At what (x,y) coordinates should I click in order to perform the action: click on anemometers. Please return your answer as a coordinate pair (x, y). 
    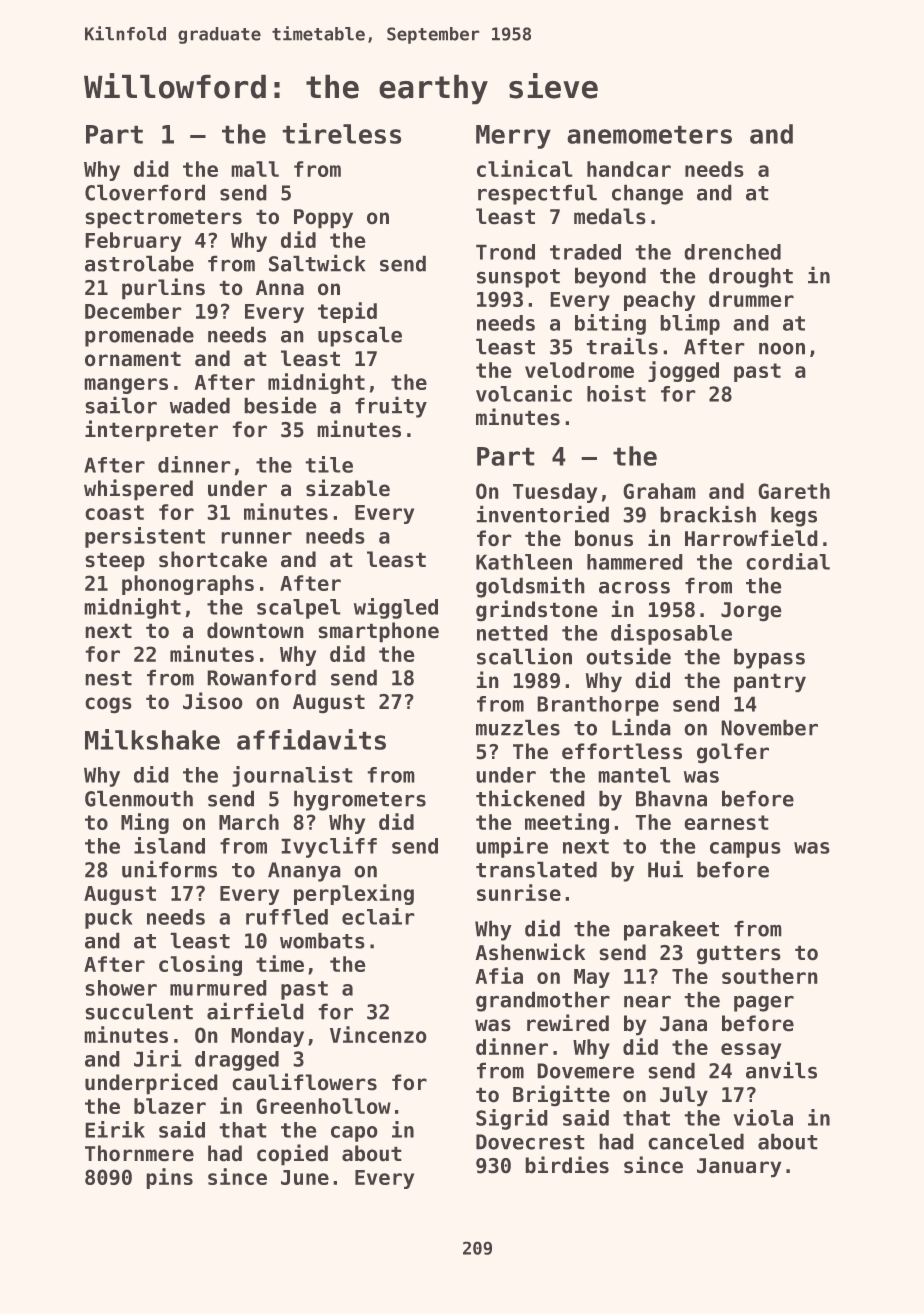
    Looking at the image, I should click on (649, 134).
